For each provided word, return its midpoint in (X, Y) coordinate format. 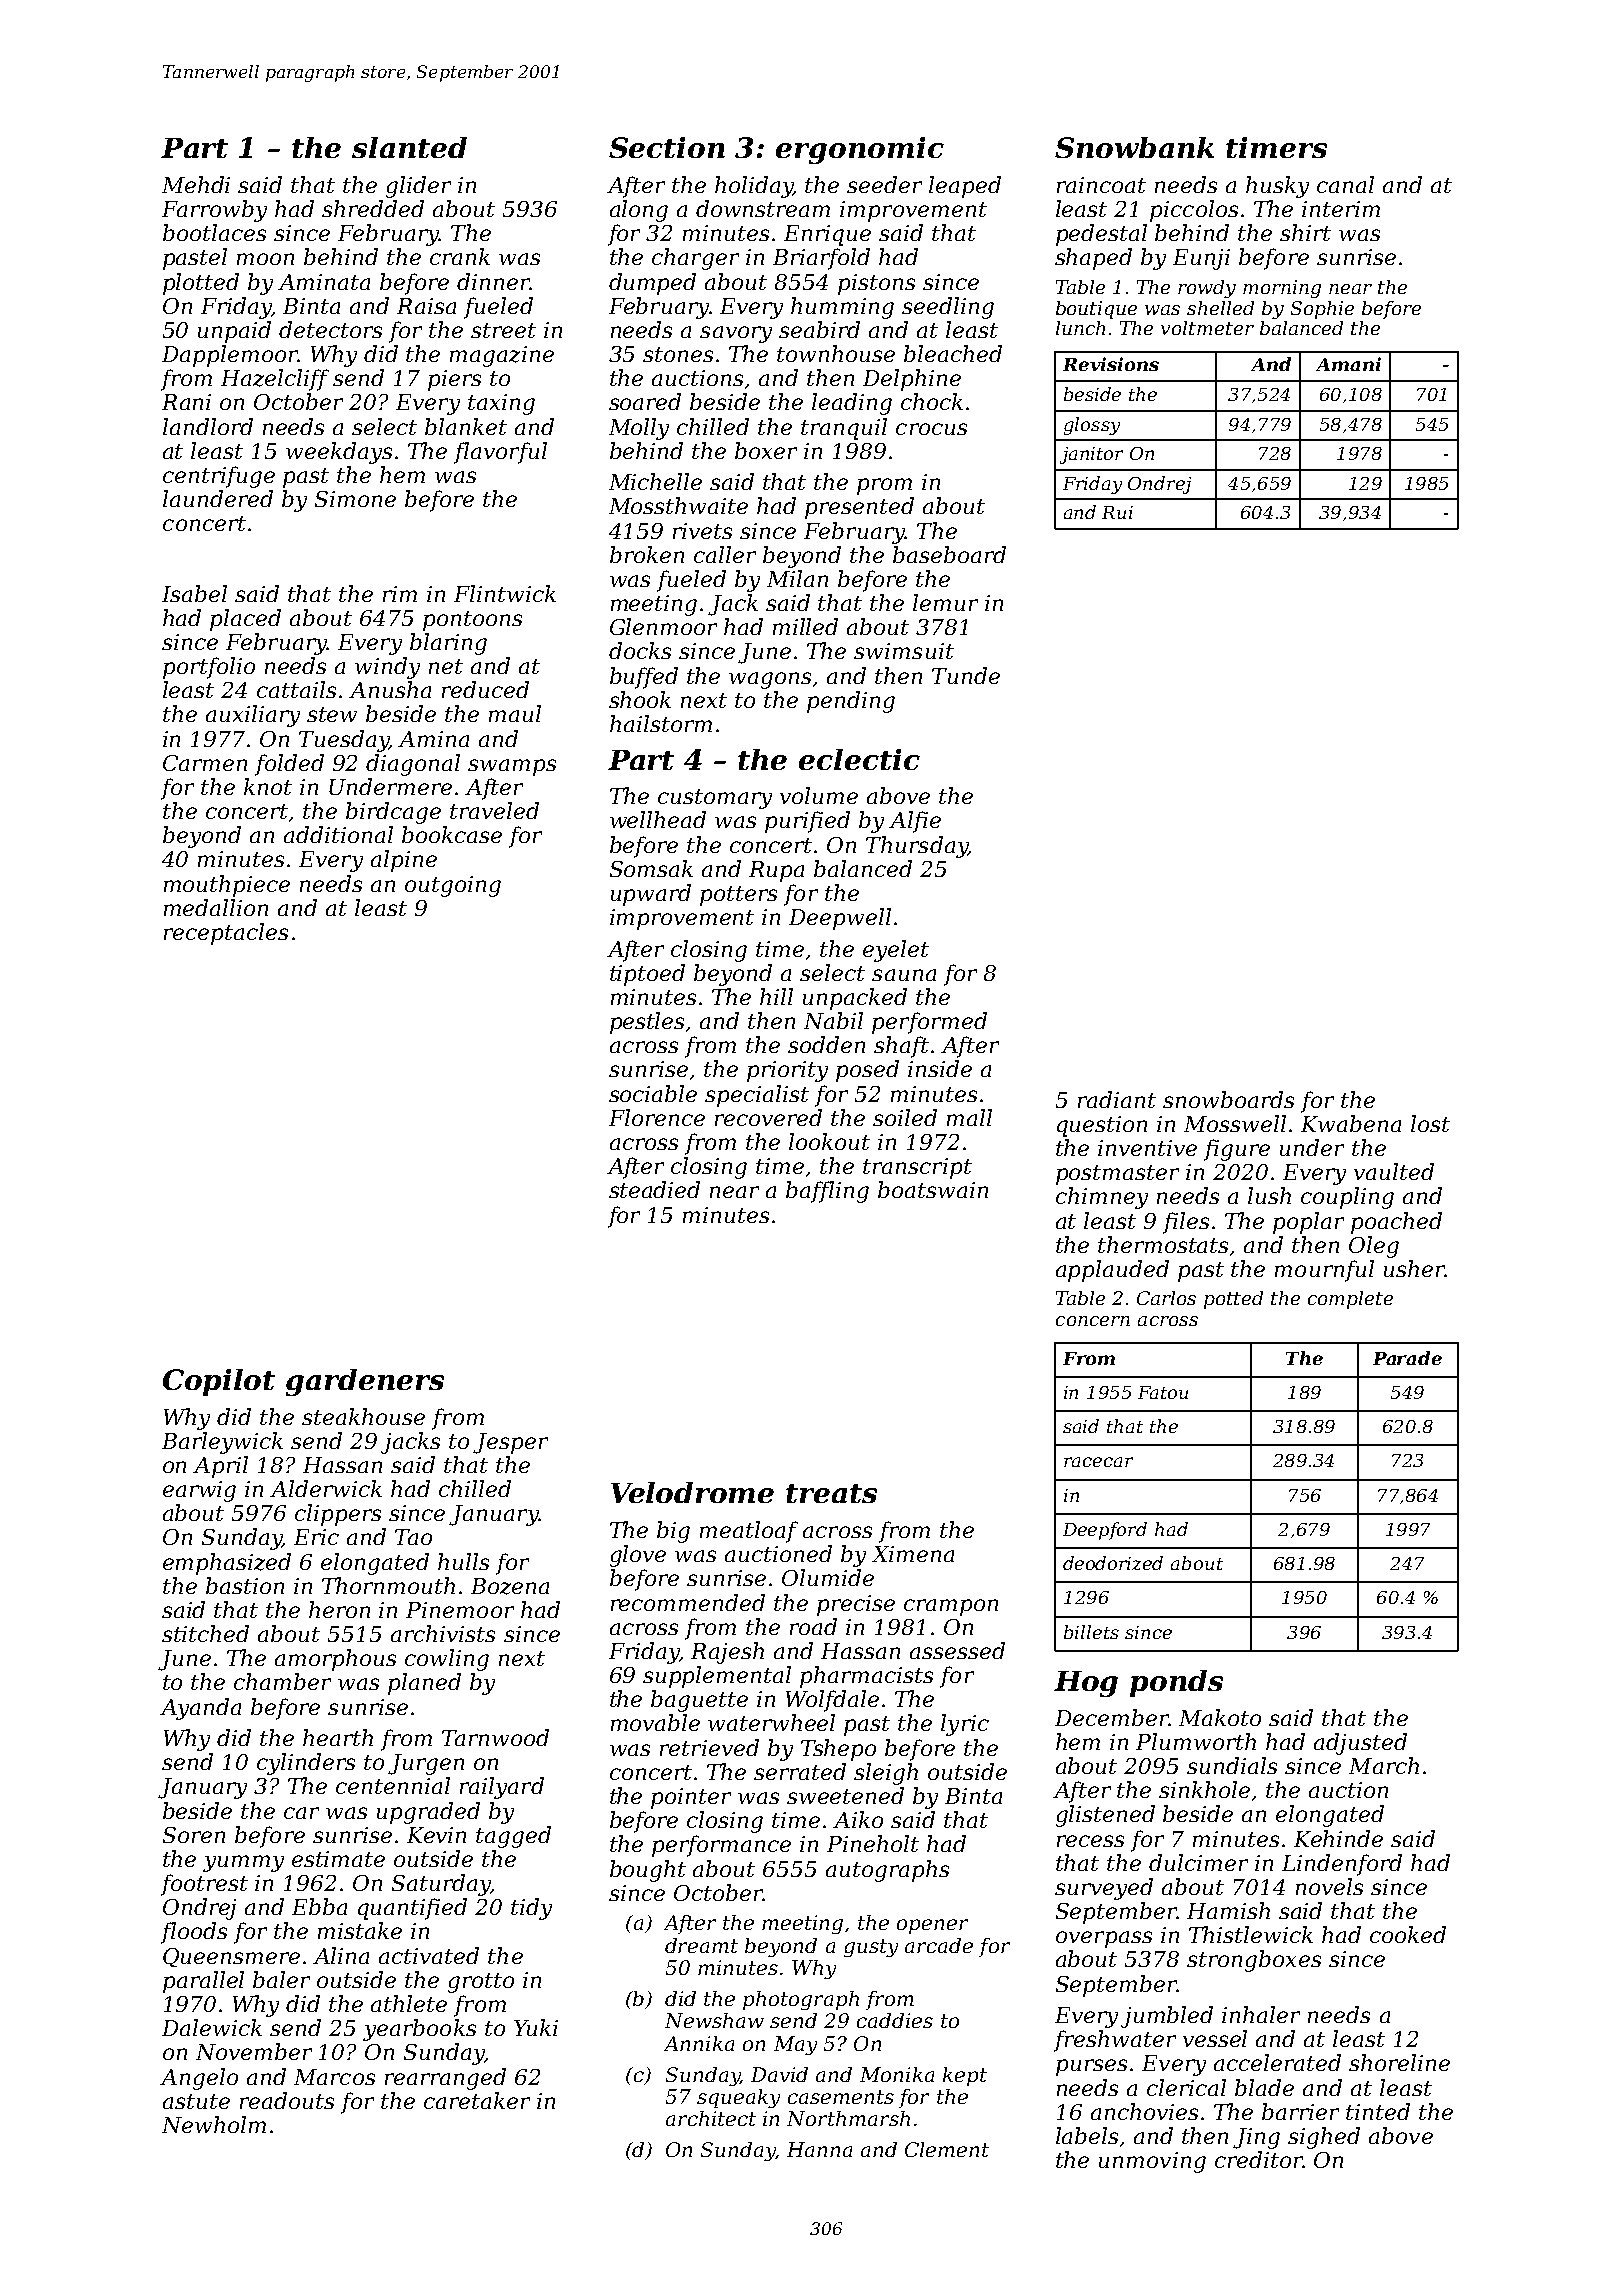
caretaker (477, 2100)
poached (1396, 1223)
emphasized (227, 1564)
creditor (1258, 2159)
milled (805, 626)
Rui (1117, 512)
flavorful (500, 453)
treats (831, 1493)
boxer (766, 450)
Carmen (205, 763)
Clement (947, 2149)
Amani (1348, 364)
